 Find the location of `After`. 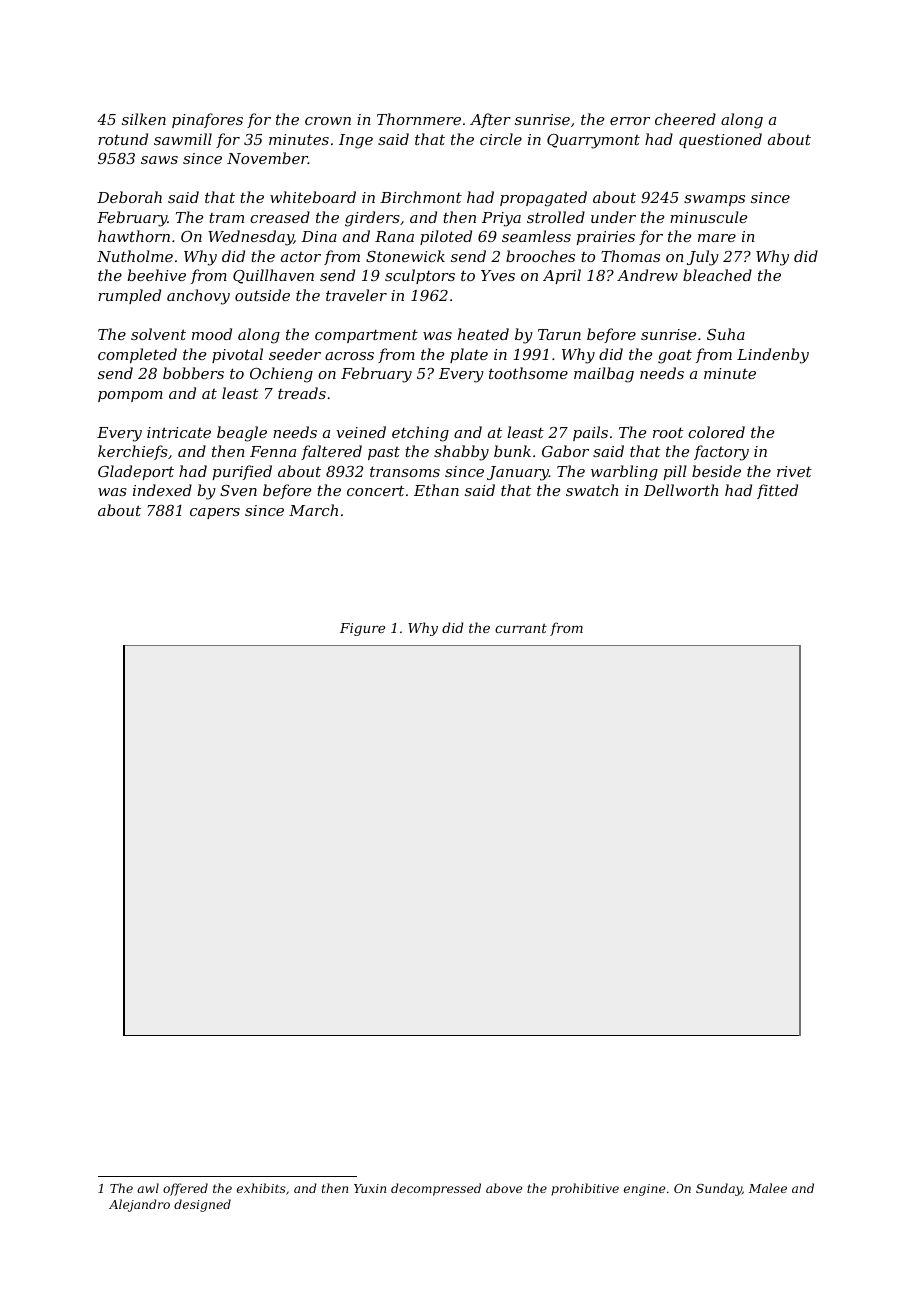

After is located at coordinates (490, 120).
